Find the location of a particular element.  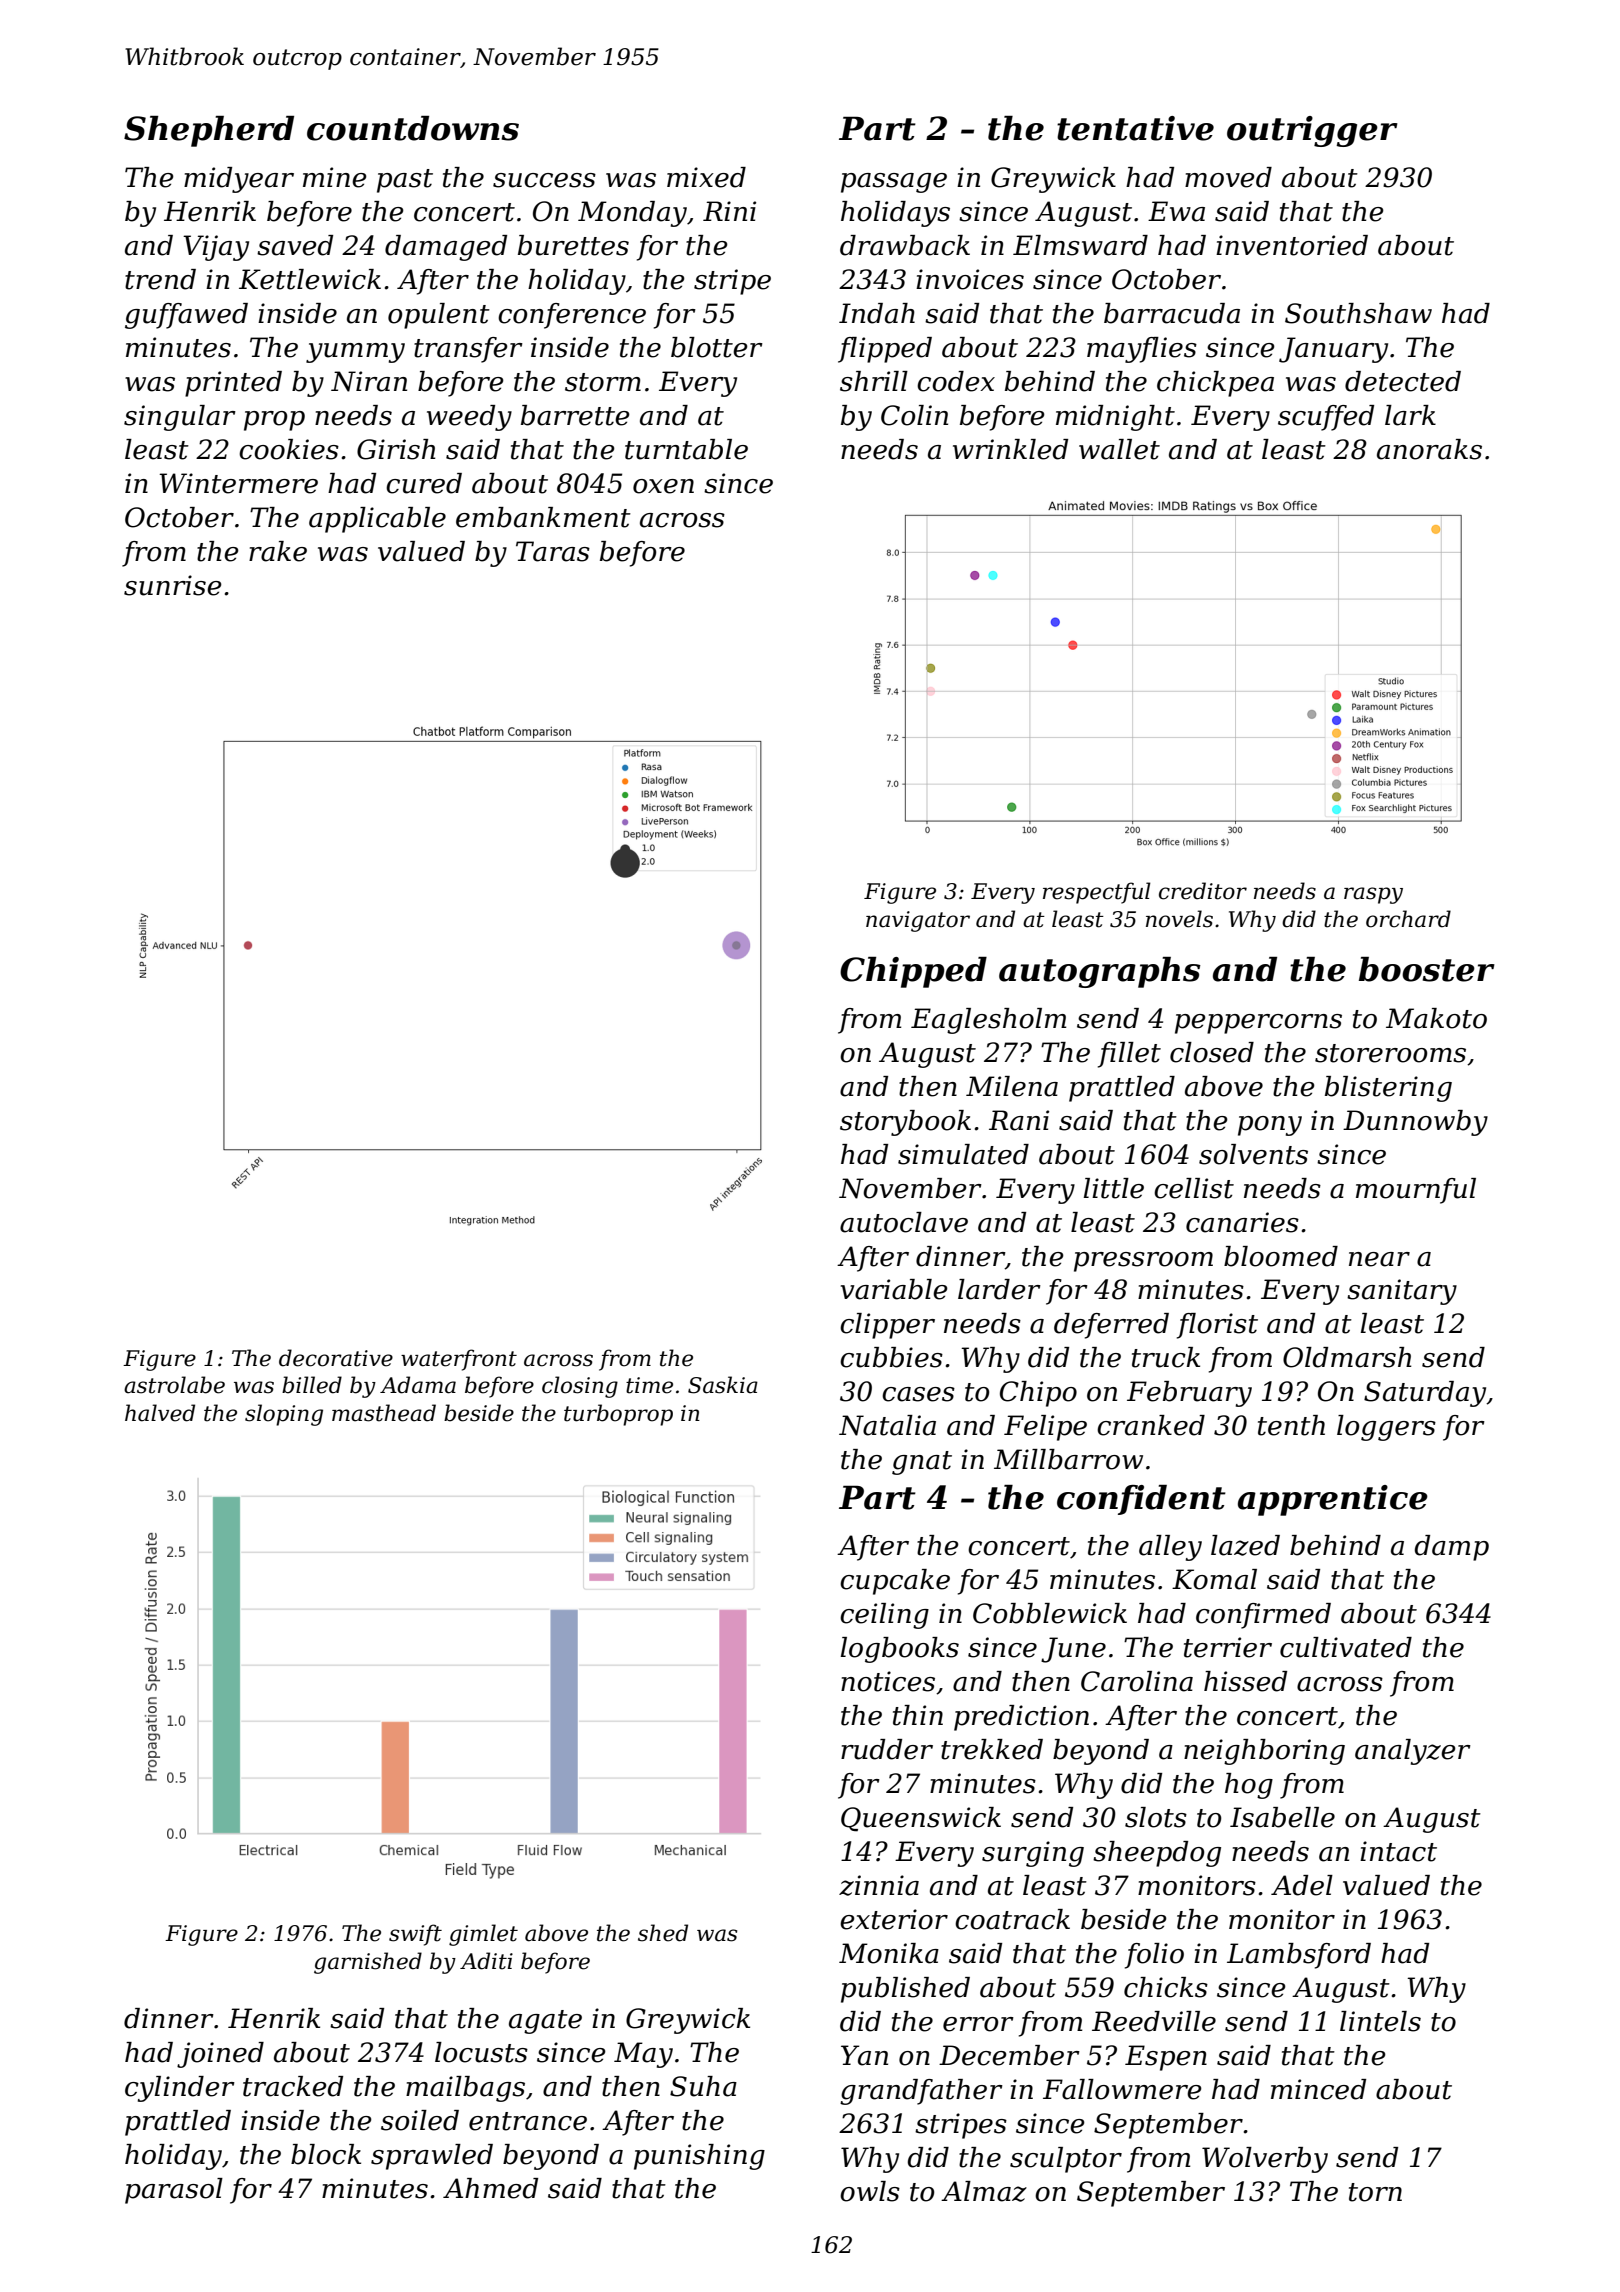

parasol is located at coordinates (174, 2191).
